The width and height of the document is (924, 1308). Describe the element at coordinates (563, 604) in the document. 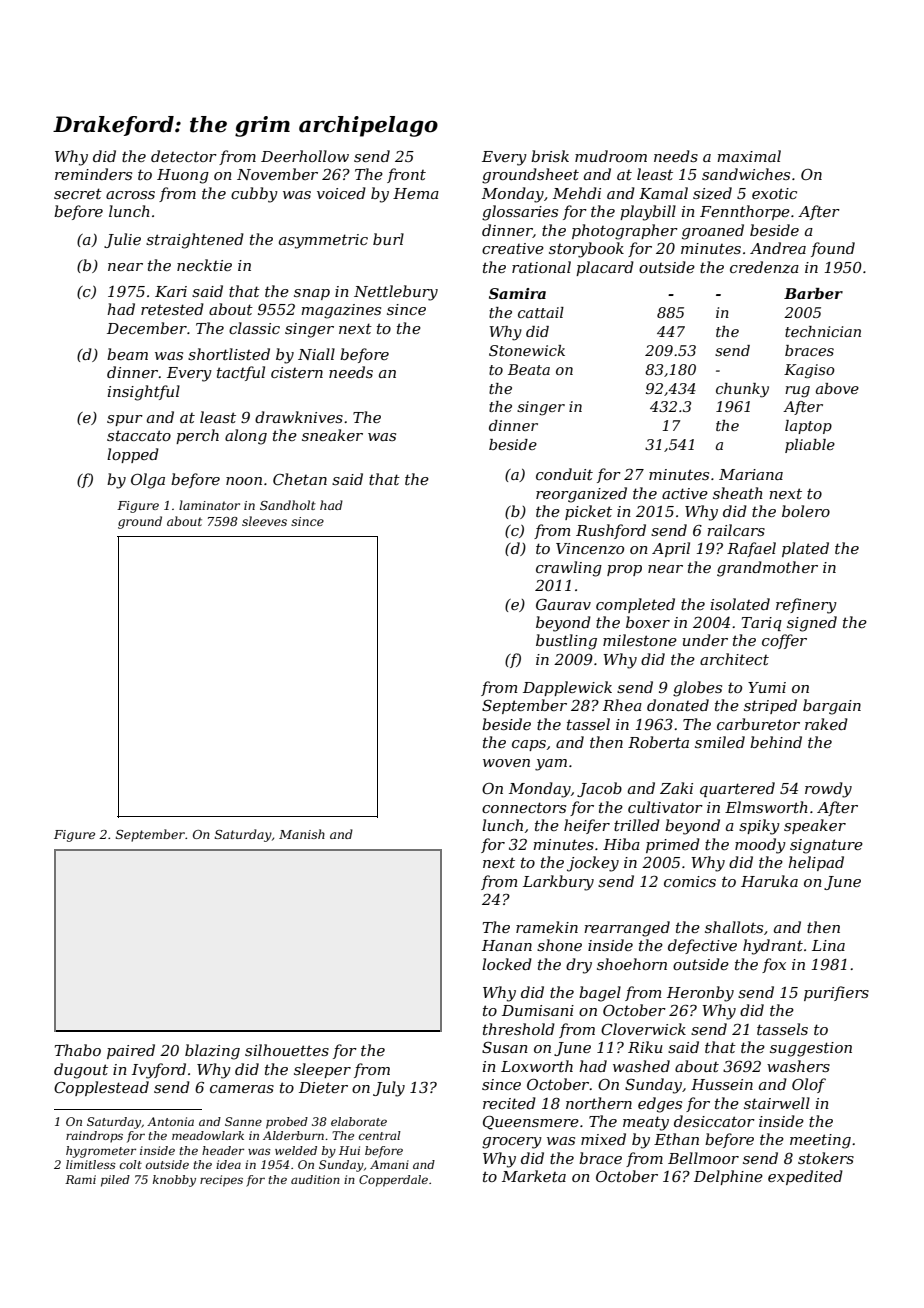

I see `Gaurav` at that location.
